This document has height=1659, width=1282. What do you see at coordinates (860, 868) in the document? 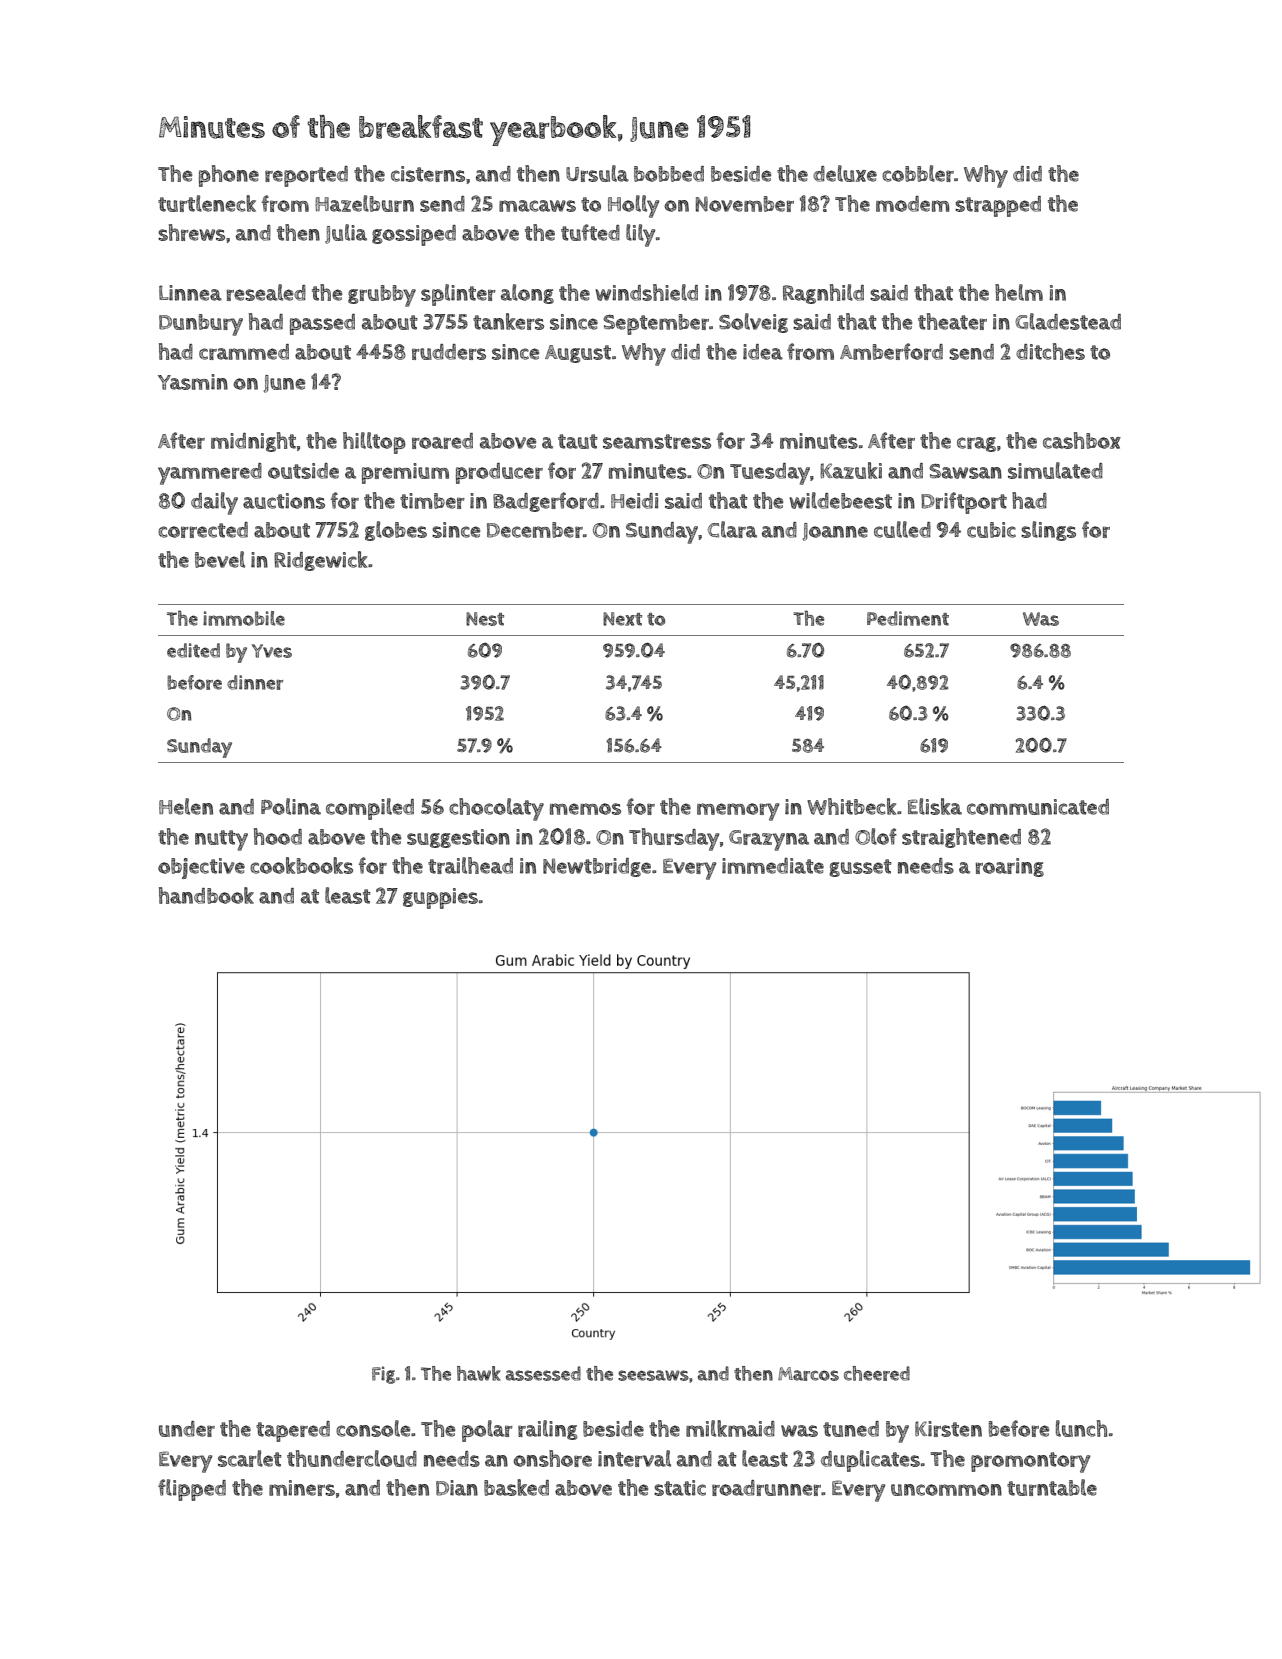
I see `gusset` at bounding box center [860, 868].
